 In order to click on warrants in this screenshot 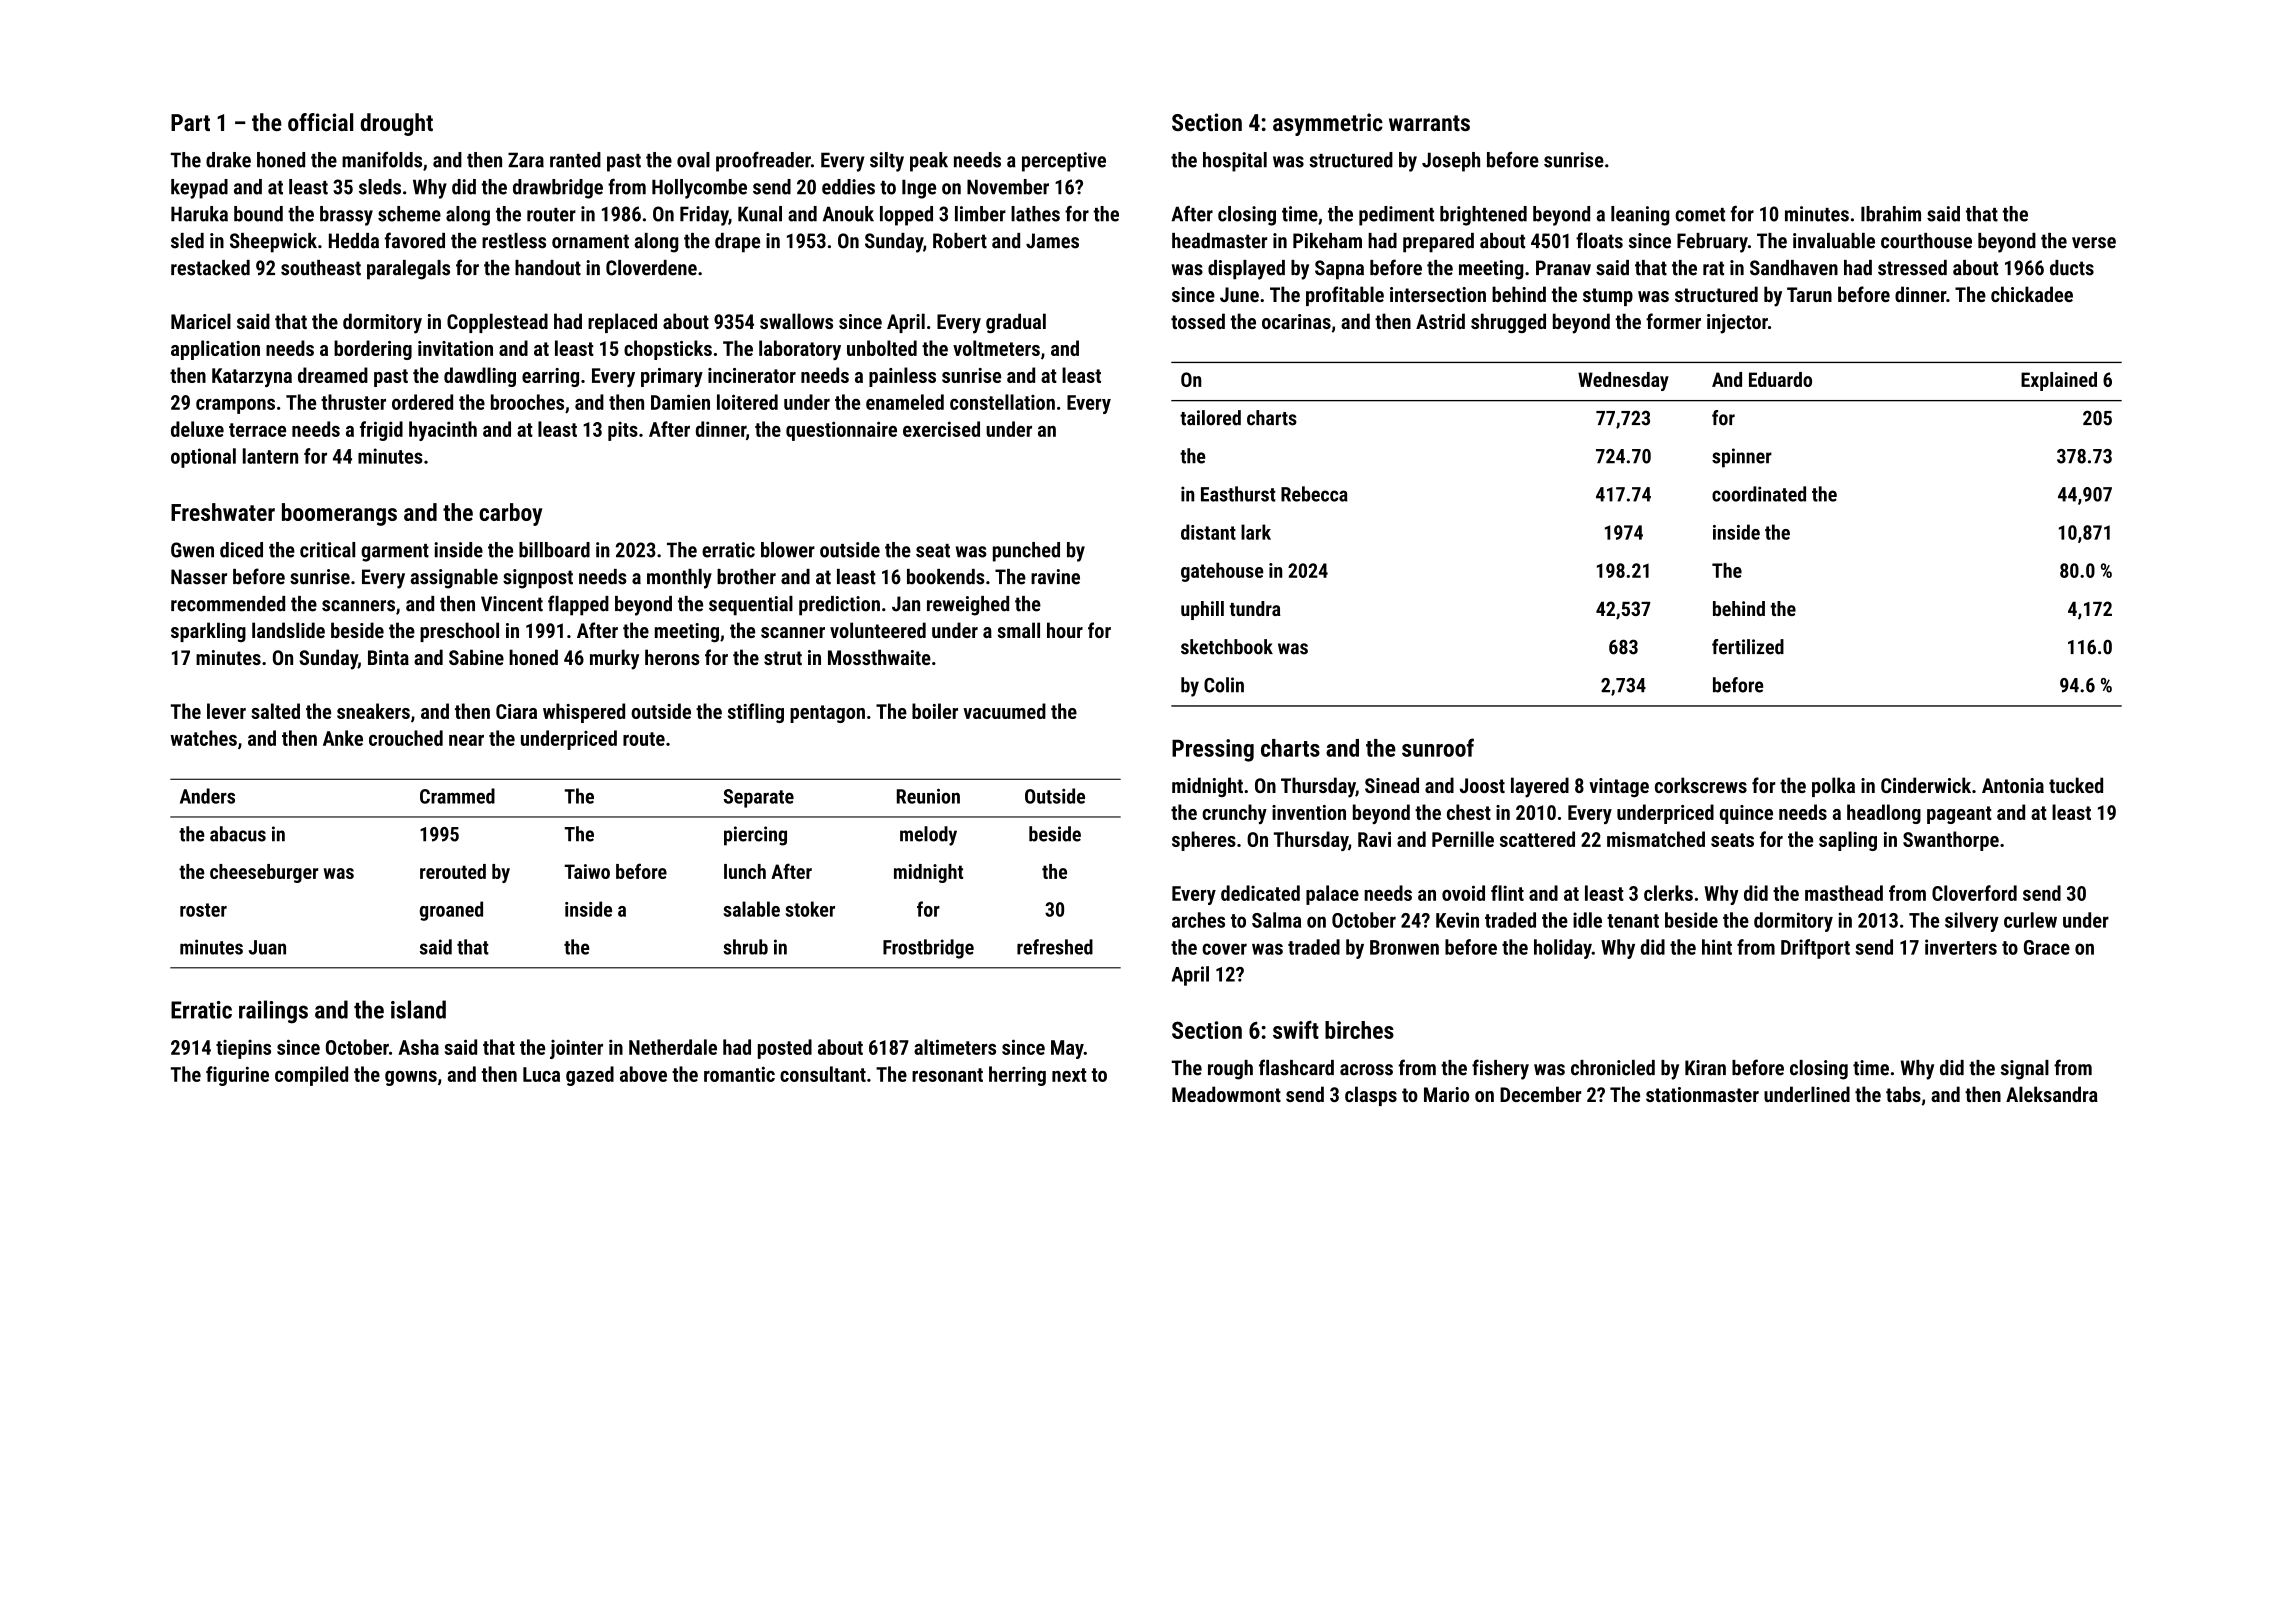, I will do `click(1429, 123)`.
